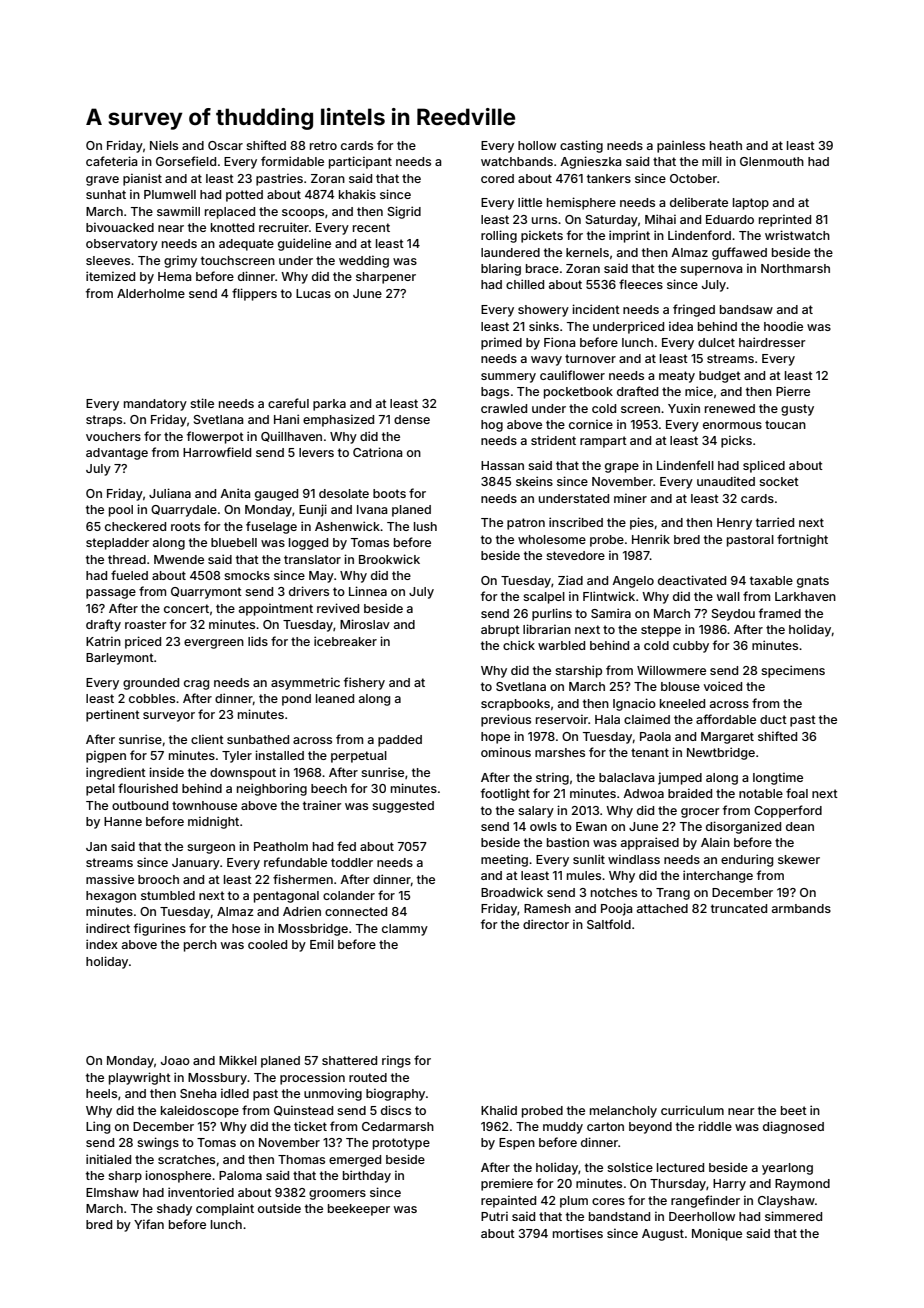 This screenshot has height=1308, width=924. I want to click on hemisphere, so click(581, 203).
